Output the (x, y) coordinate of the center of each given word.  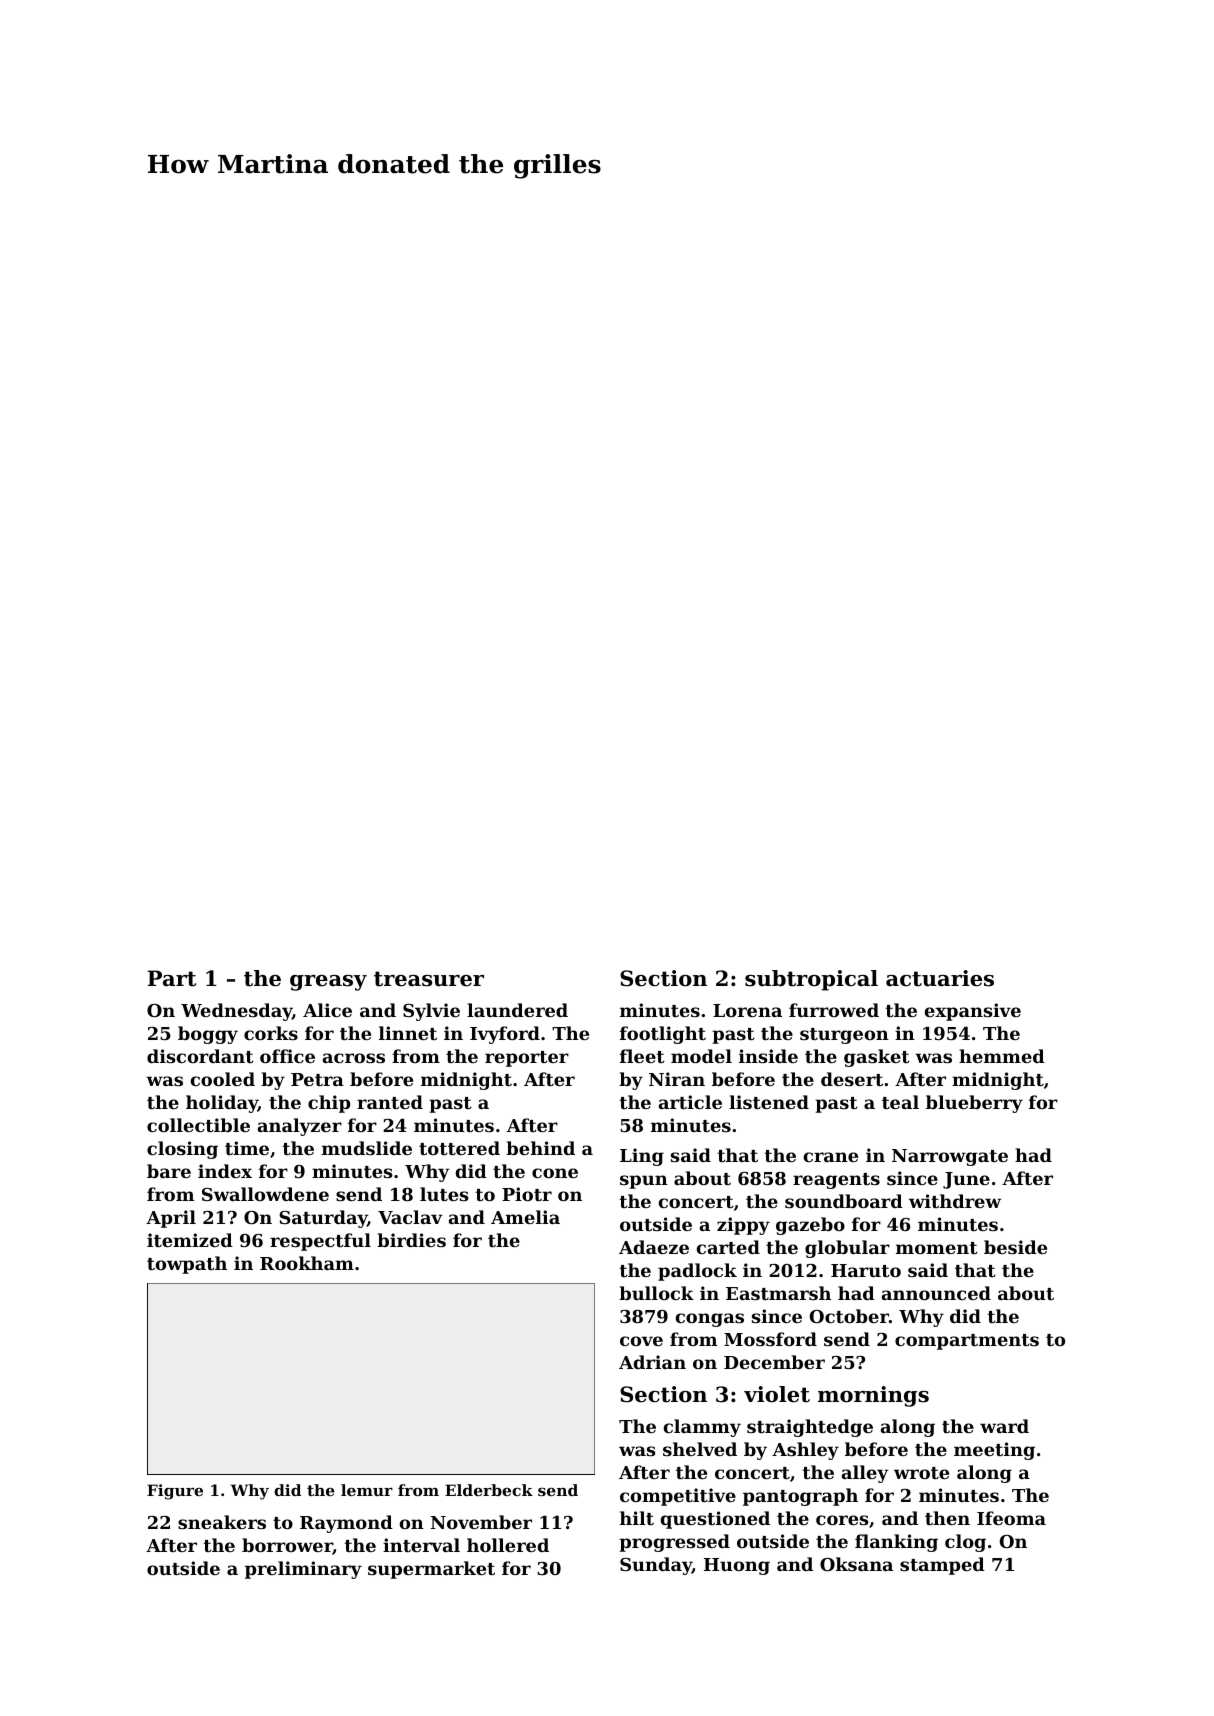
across (354, 1058)
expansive (973, 1012)
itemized (190, 1240)
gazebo (810, 1226)
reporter (527, 1059)
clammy (702, 1428)
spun (644, 1182)
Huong (737, 1566)
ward (1004, 1426)
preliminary (303, 1570)
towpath (187, 1265)
